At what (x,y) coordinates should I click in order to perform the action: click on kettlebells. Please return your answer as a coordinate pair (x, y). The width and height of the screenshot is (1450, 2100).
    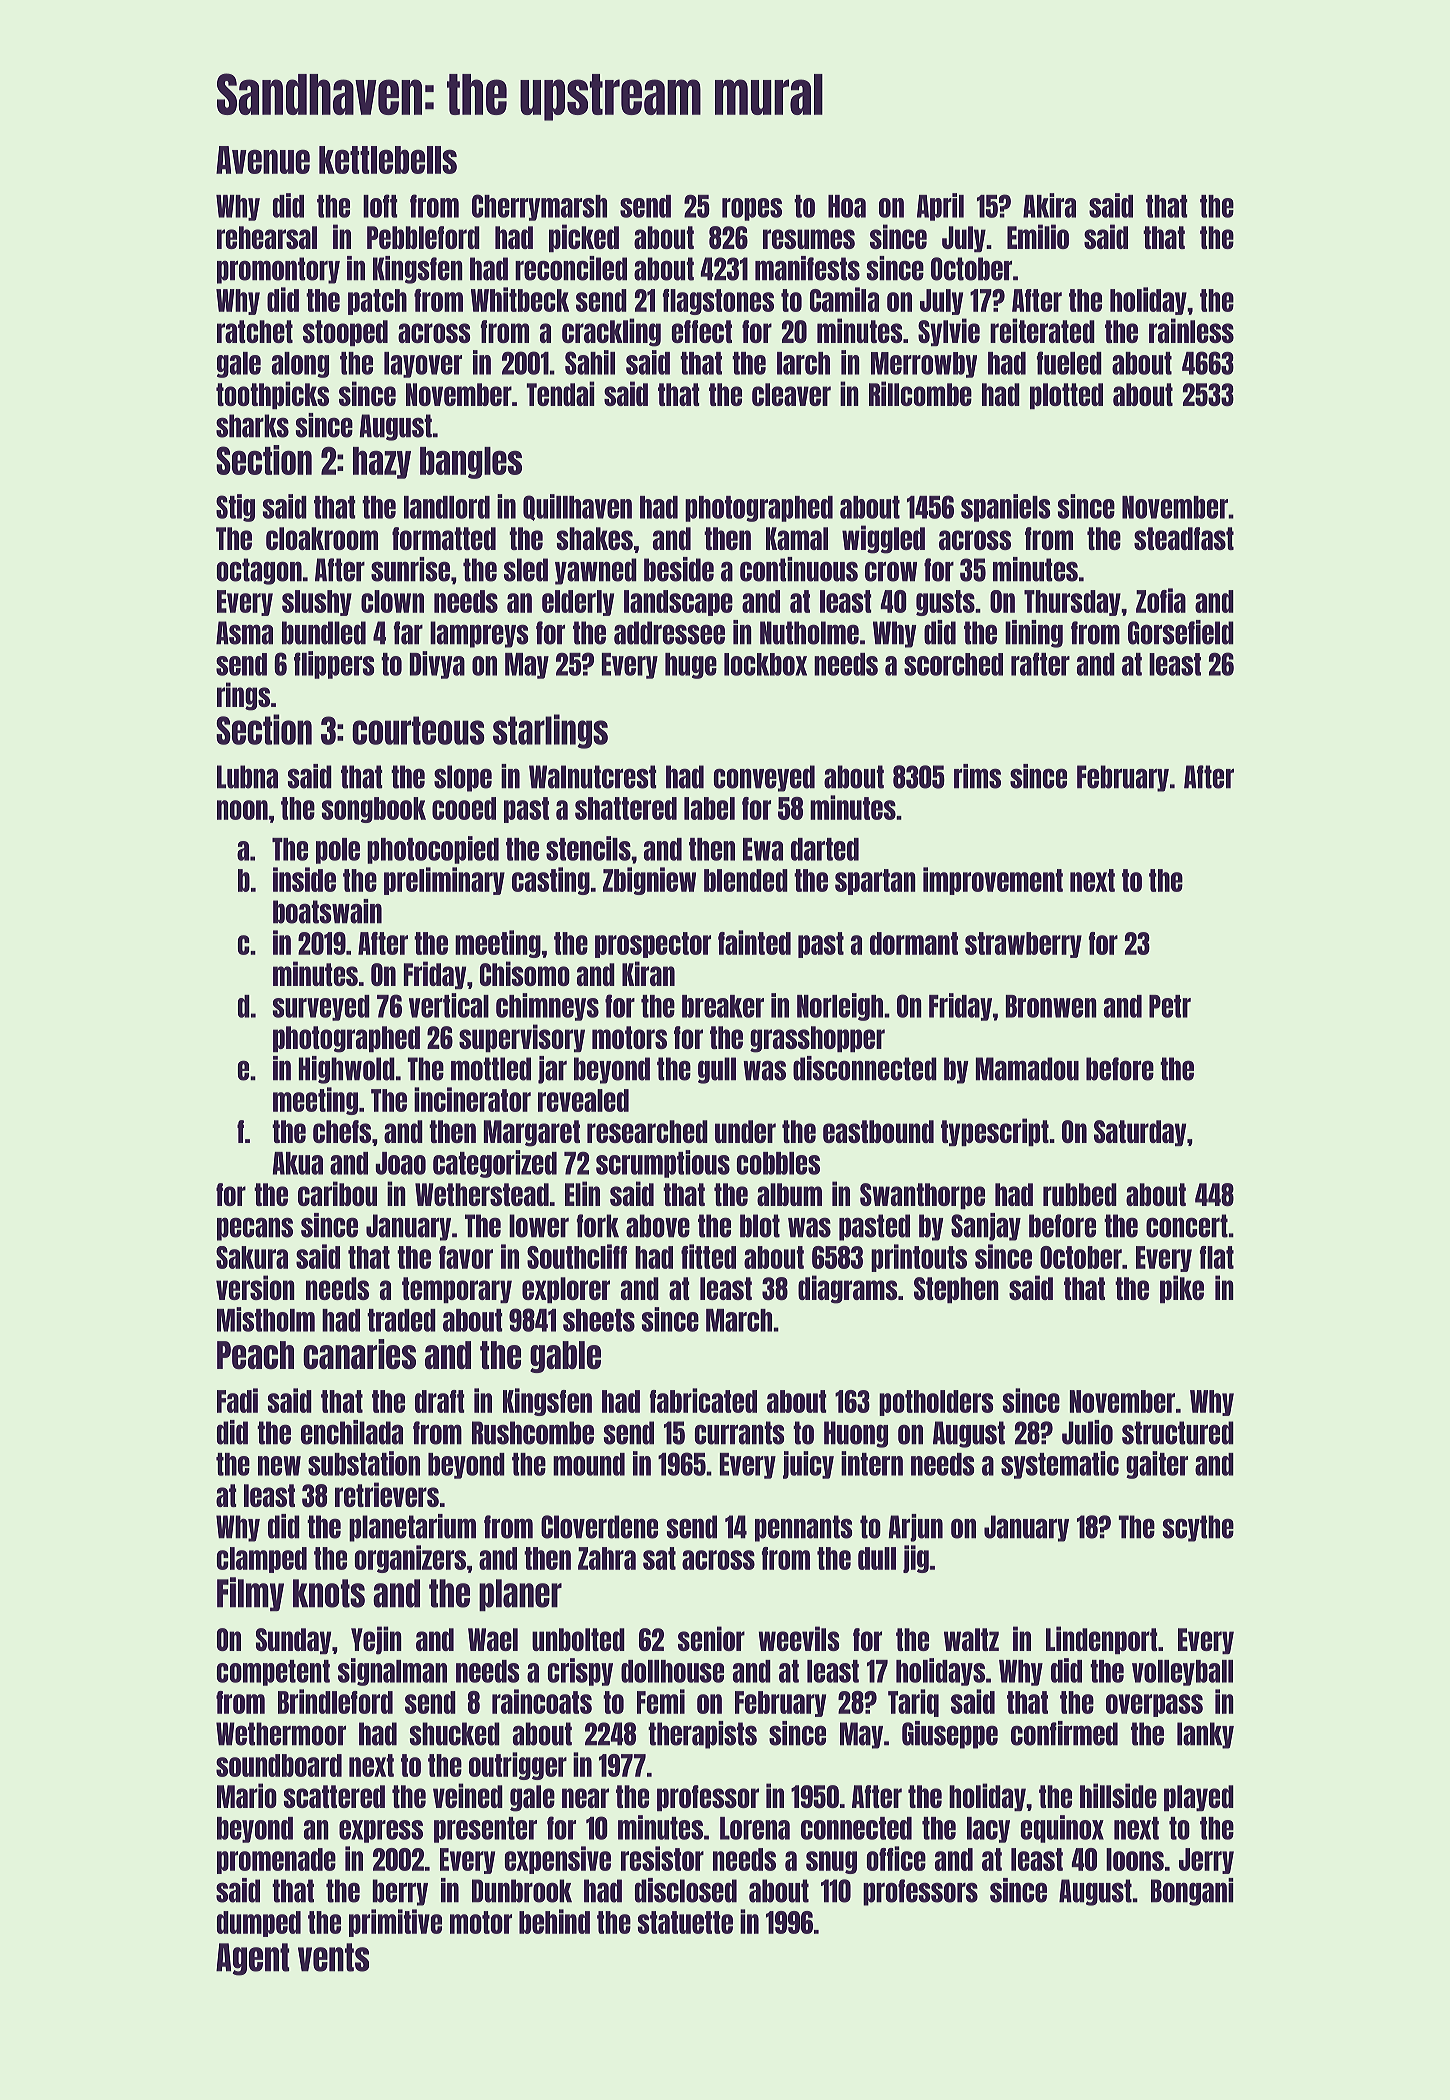
    Looking at the image, I should click on (388, 160).
